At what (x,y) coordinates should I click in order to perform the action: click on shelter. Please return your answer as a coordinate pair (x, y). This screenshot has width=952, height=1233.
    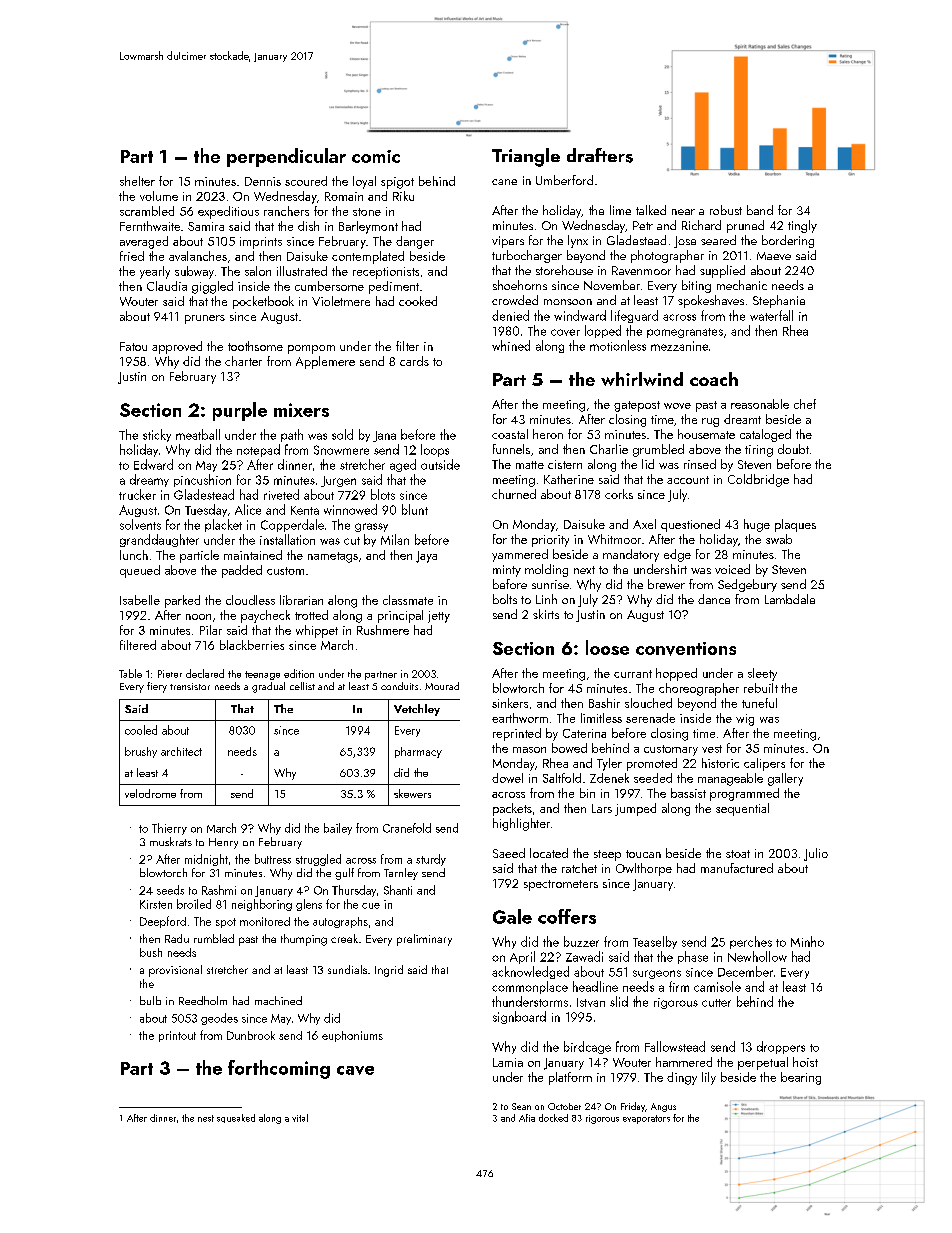
    Looking at the image, I should click on (137, 181).
